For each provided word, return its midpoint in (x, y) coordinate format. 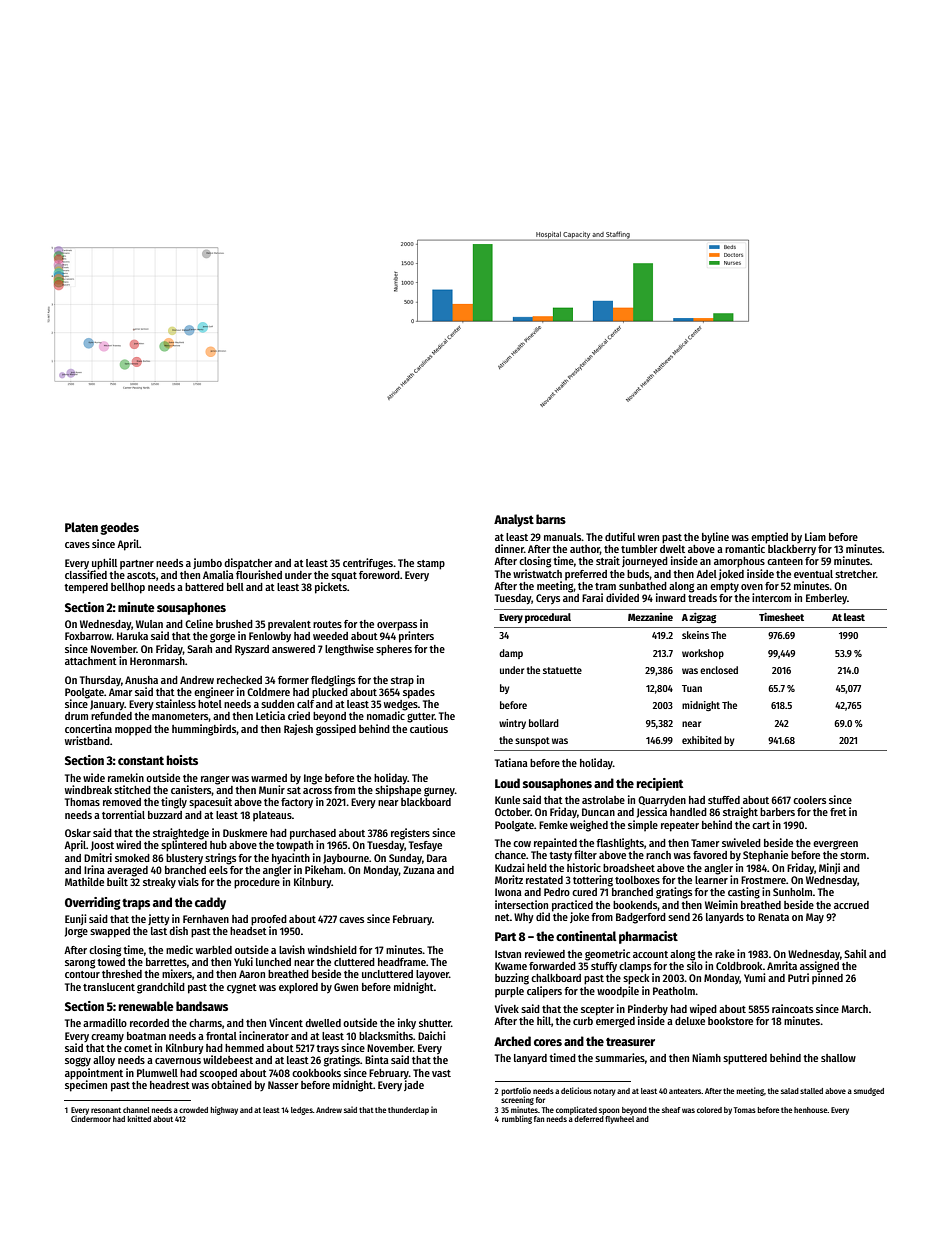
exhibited (702, 740)
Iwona (508, 892)
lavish (292, 949)
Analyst (514, 520)
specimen (86, 1086)
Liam (815, 536)
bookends (635, 906)
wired (128, 844)
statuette (562, 670)
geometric (607, 955)
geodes (119, 528)
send (679, 917)
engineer (214, 693)
